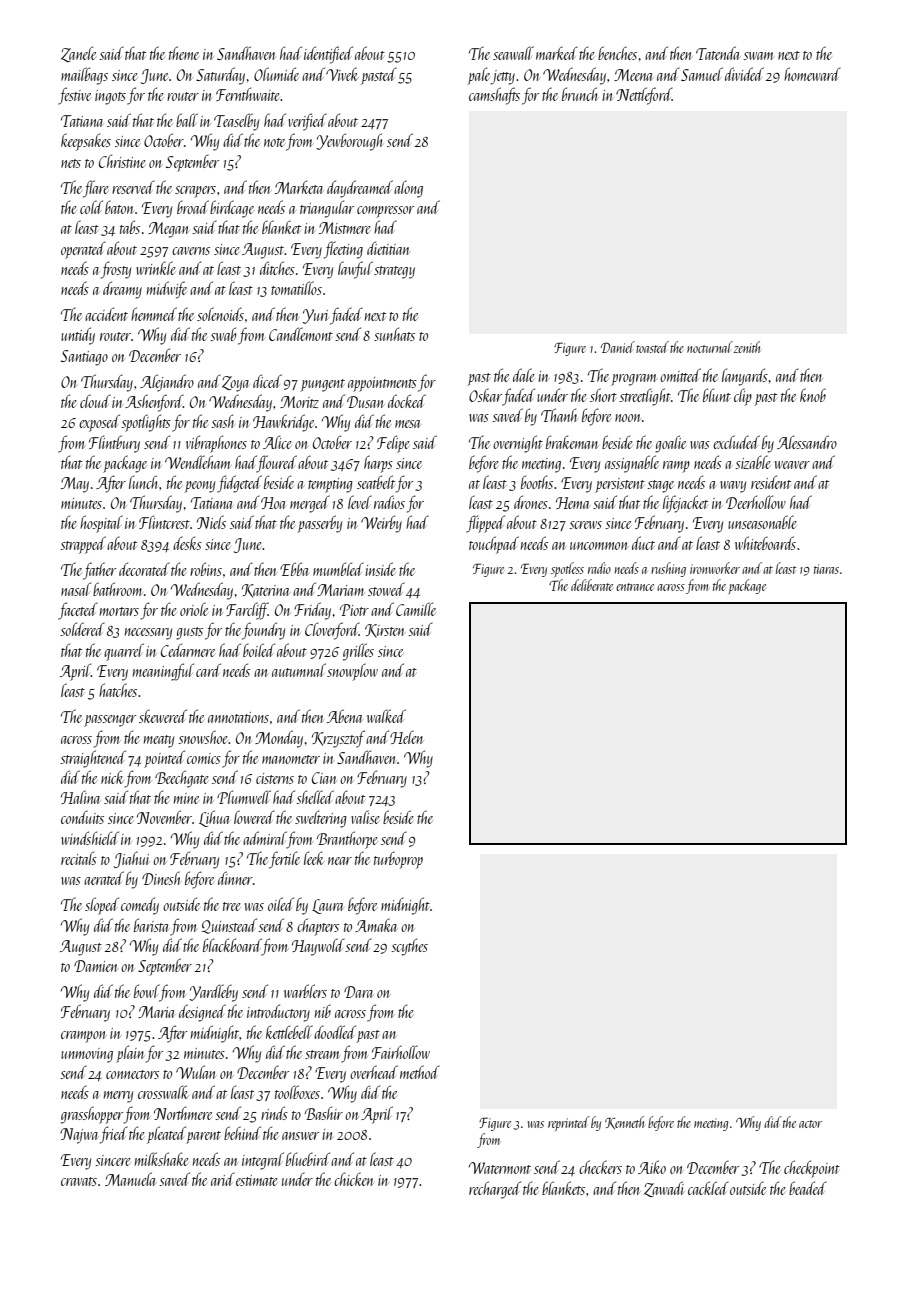 The height and width of the screenshot is (1316, 908). I want to click on zenith, so click(747, 347).
